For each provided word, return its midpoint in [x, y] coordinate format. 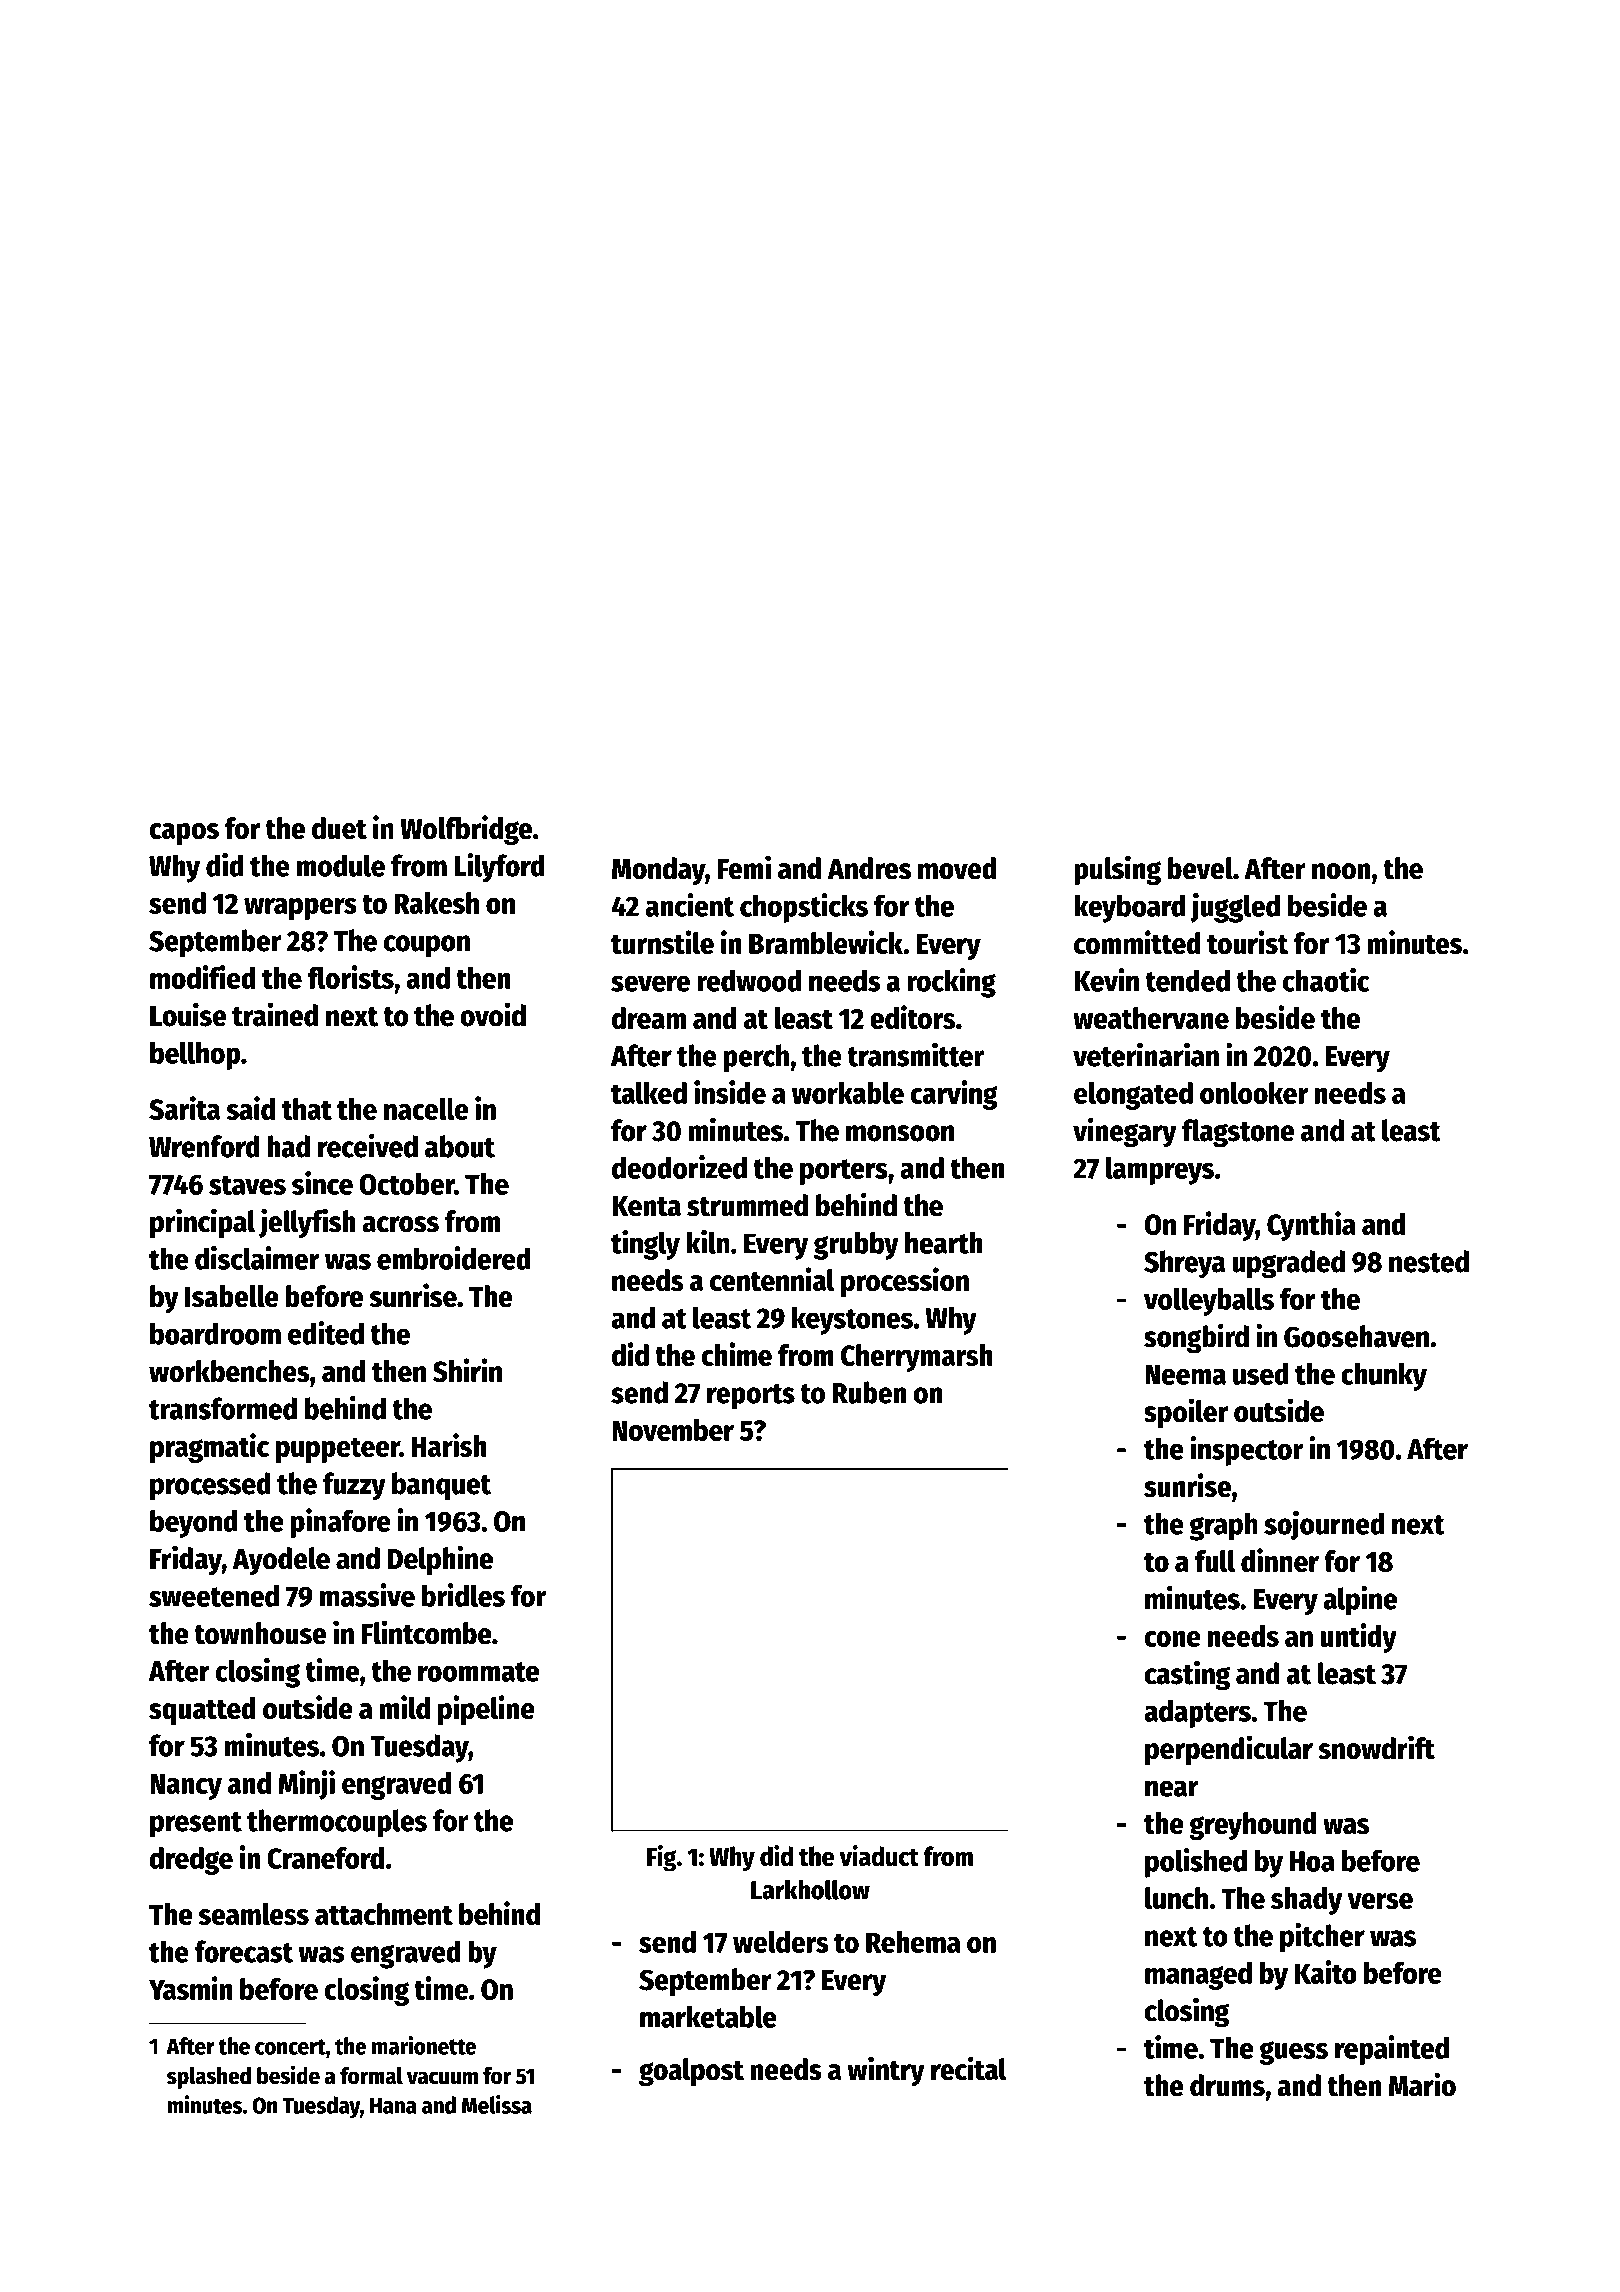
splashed [209, 2078]
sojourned [1324, 1526]
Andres [869, 868]
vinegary [1125, 1132]
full [1215, 1561]
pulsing [1117, 870]
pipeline [486, 1710]
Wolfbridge [466, 830]
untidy [1358, 1638]
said [250, 1108]
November [673, 1430]
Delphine [440, 1560]
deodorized [679, 1167]
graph [1223, 1526]
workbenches [229, 1371]
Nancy [186, 1787]
